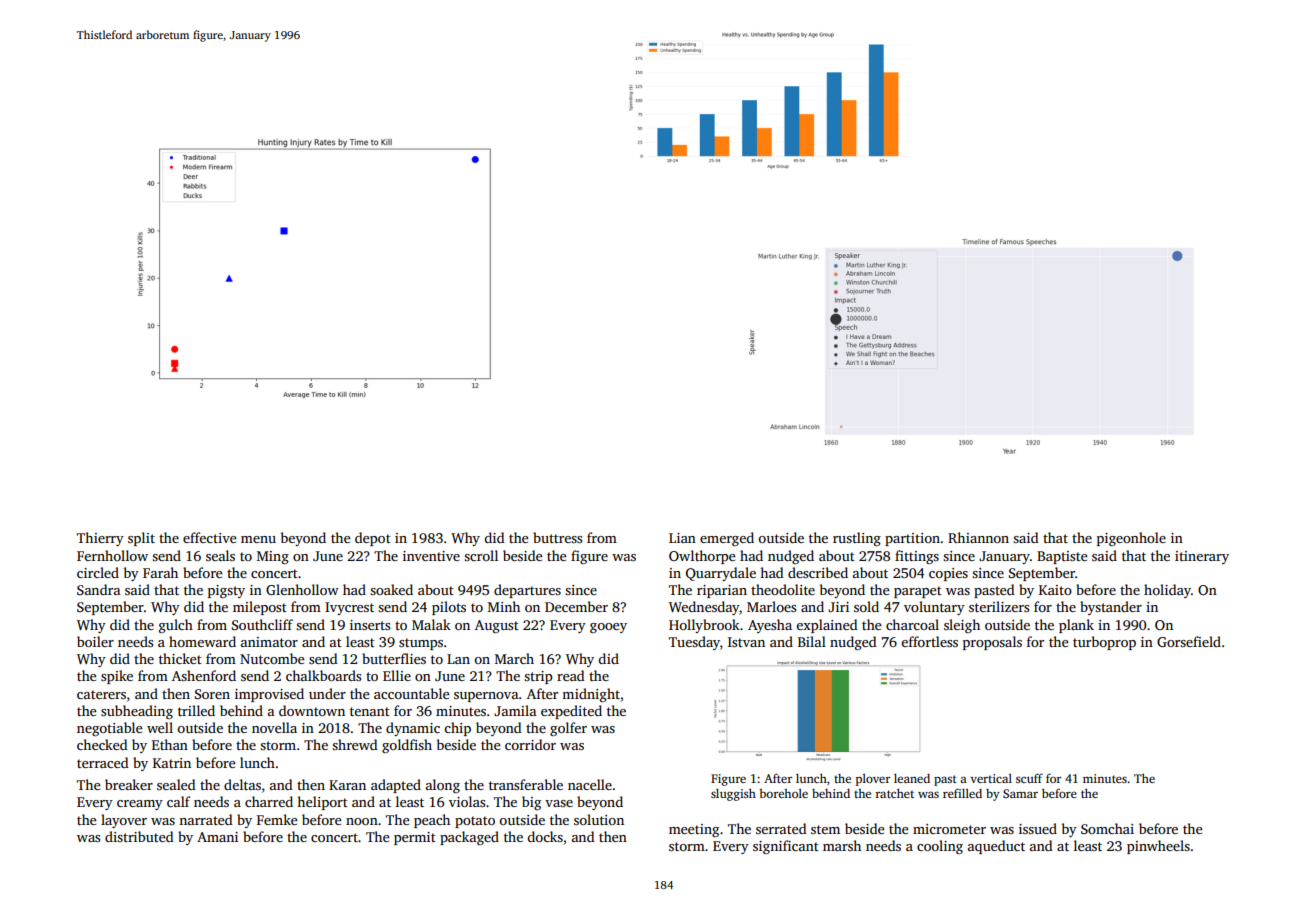 This image has width=1308, height=924. I want to click on midnight, so click(591, 695).
